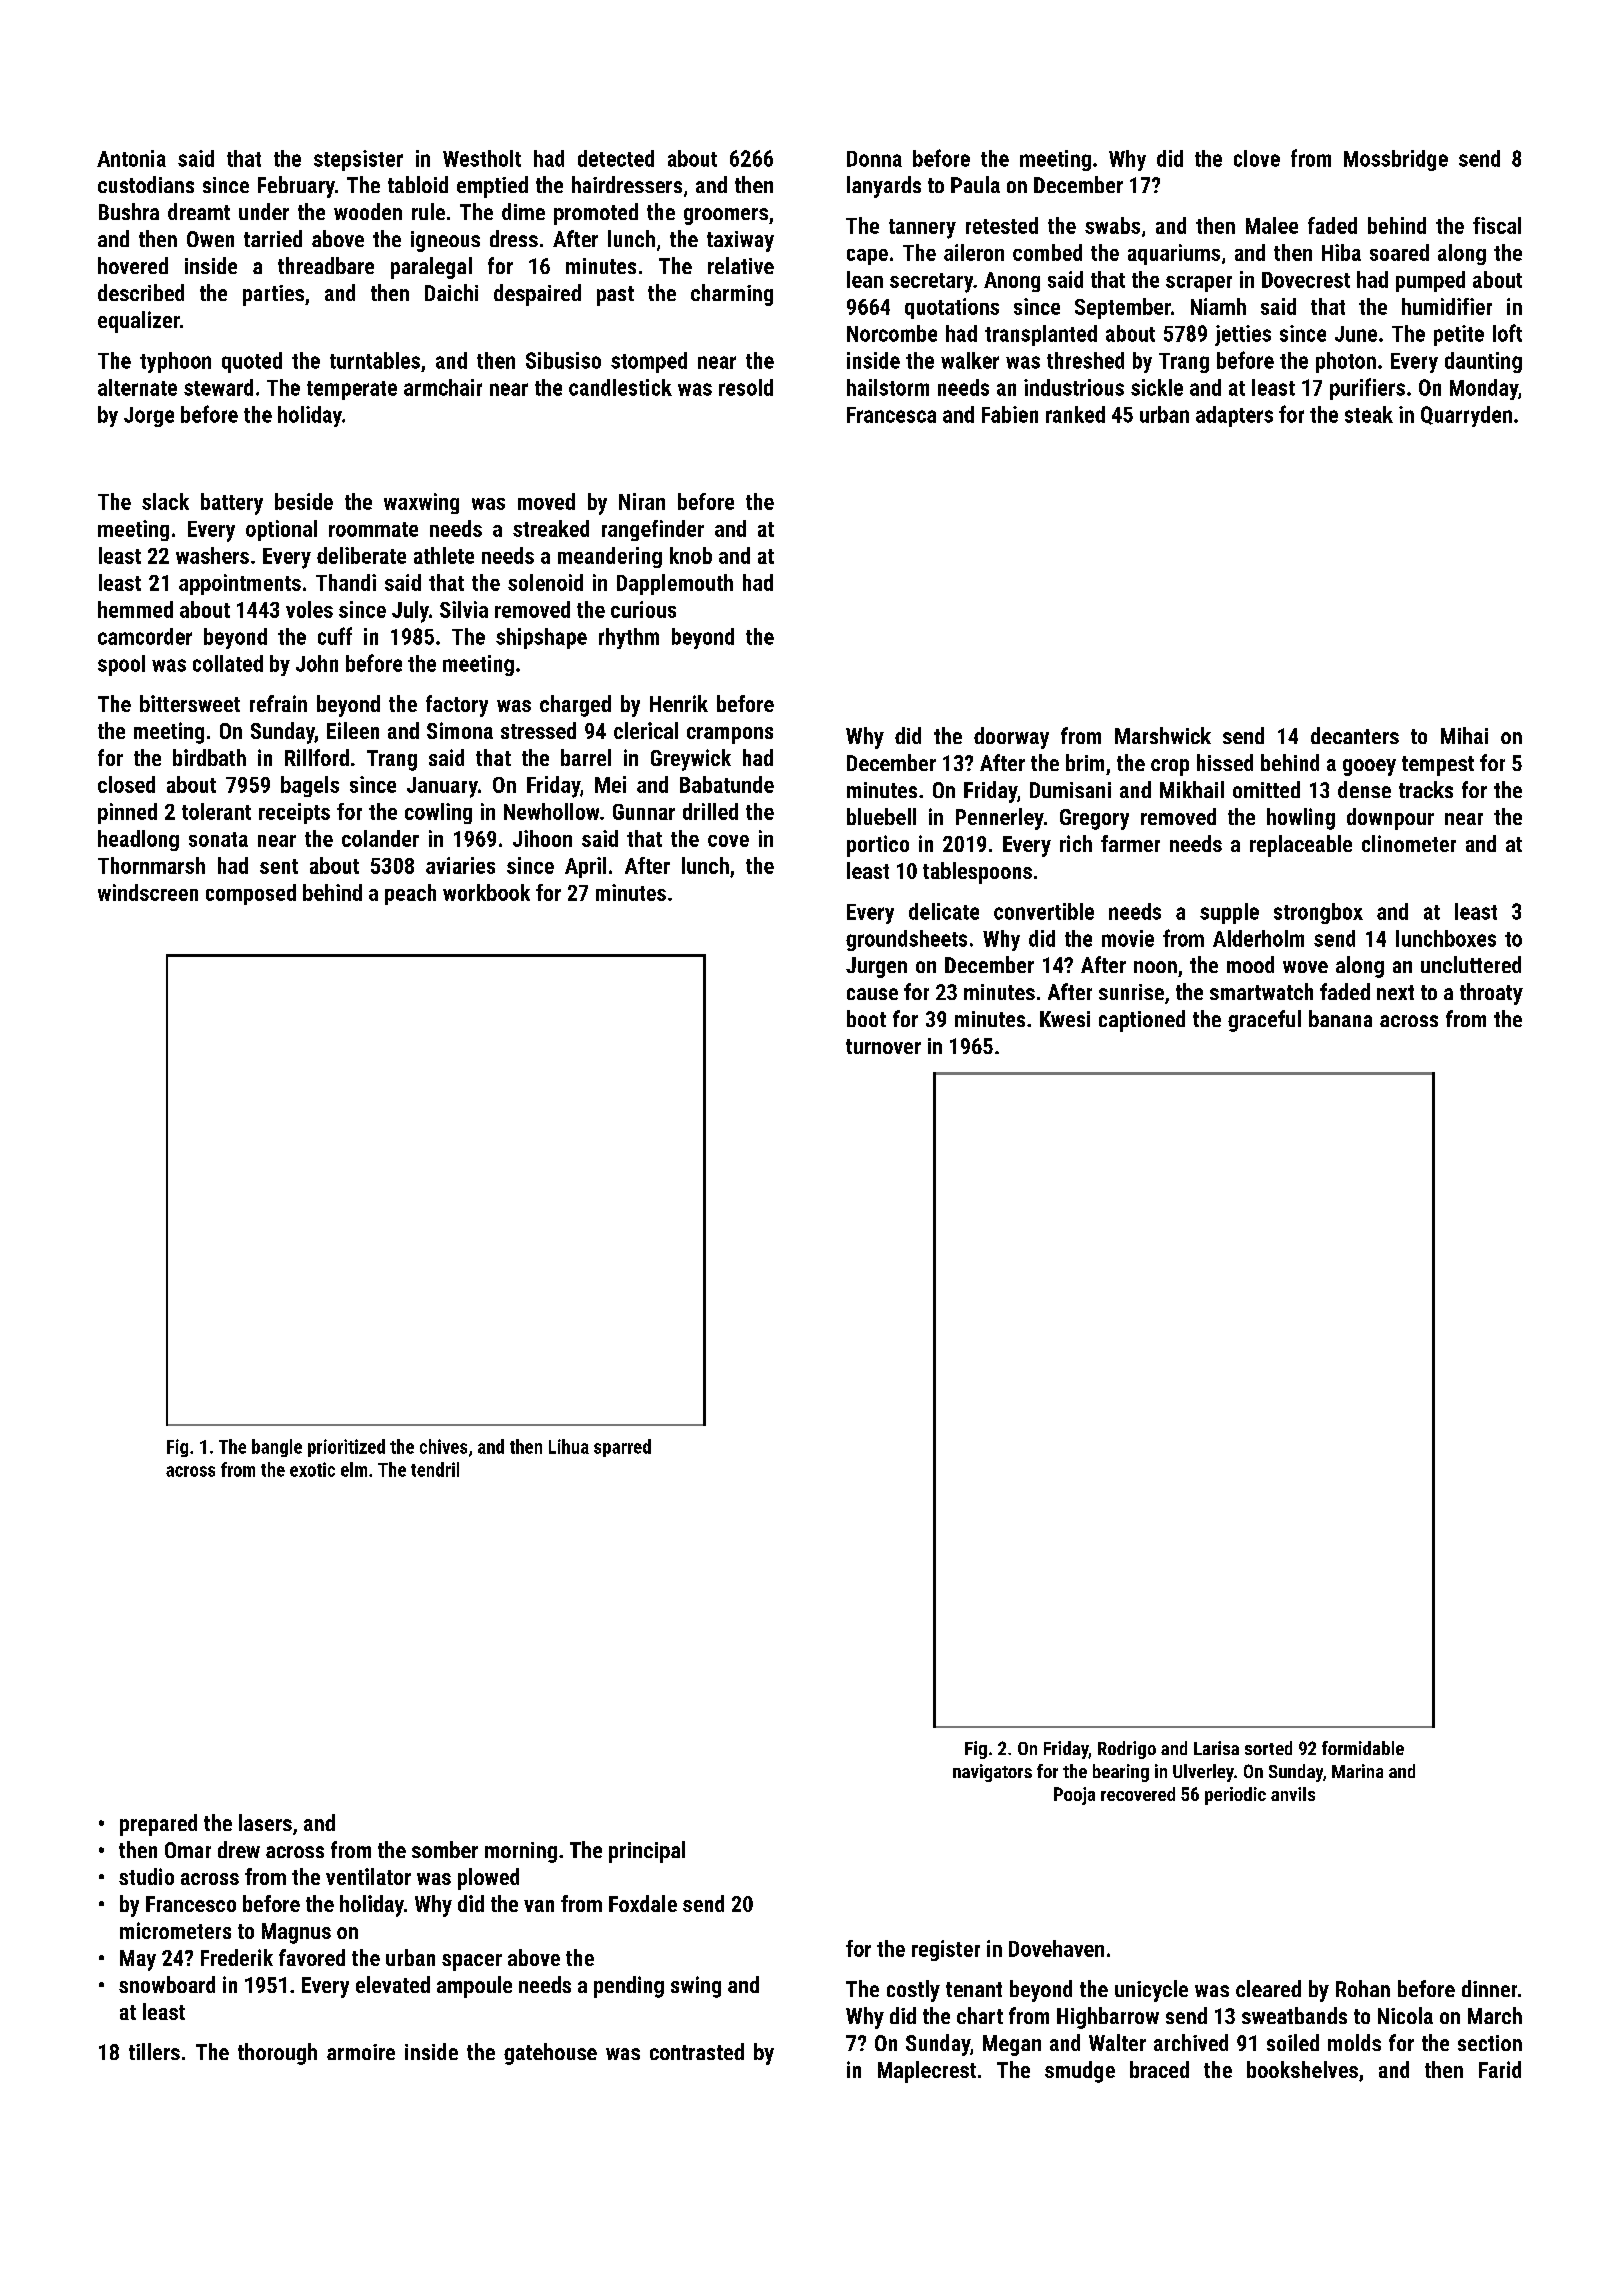 This screenshot has height=2292, width=1620. What do you see at coordinates (1356, 334) in the screenshot?
I see `June` at bounding box center [1356, 334].
